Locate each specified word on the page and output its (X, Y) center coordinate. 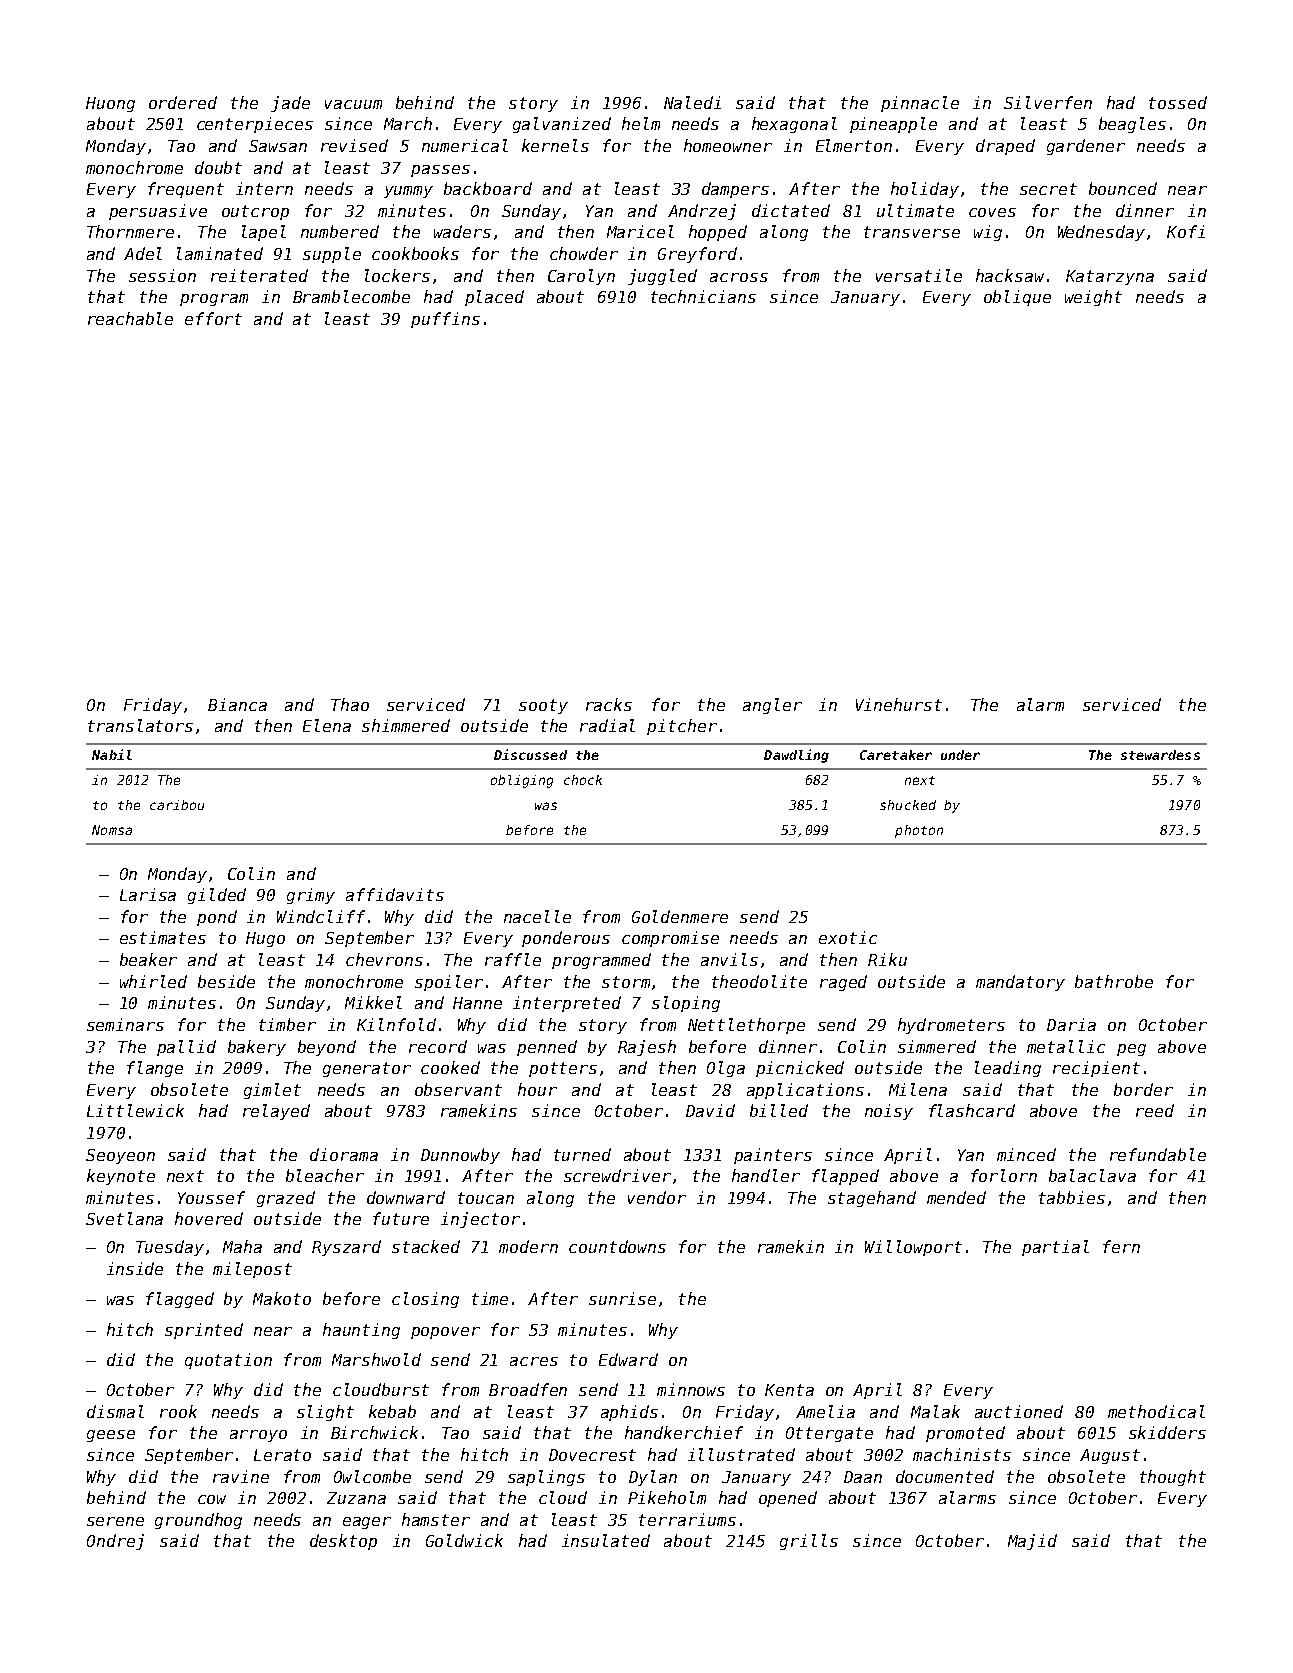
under (960, 755)
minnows (691, 1389)
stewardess (1160, 755)
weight (1093, 298)
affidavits (395, 894)
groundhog (198, 1521)
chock (583, 780)
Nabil (112, 754)
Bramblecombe (351, 296)
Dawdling (796, 756)
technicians (703, 296)
